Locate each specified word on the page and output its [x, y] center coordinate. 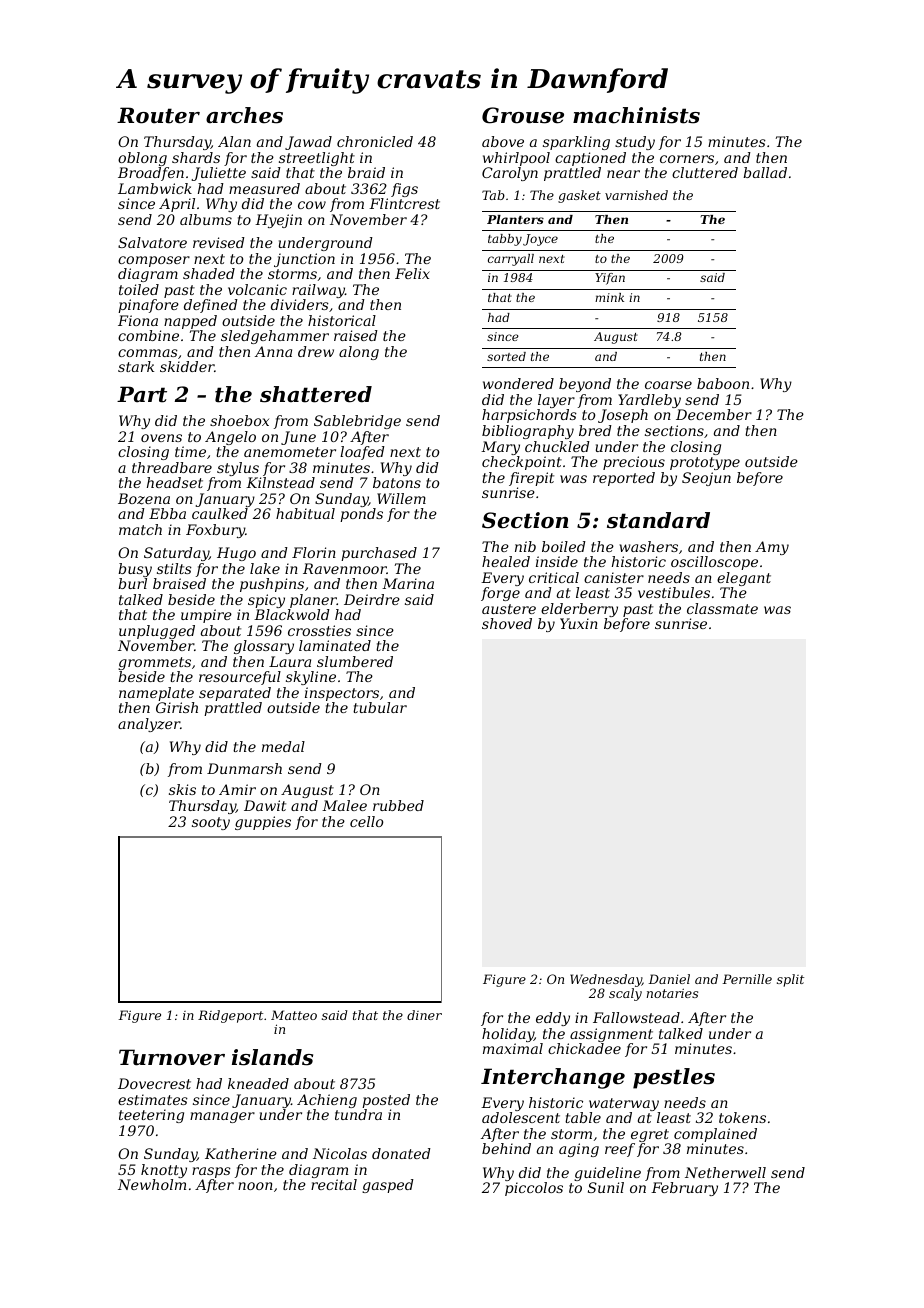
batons [397, 482]
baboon [723, 383]
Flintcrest [404, 203]
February [684, 1189]
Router [158, 115]
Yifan [610, 279]
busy [135, 570]
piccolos [534, 1189]
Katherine [241, 1153]
